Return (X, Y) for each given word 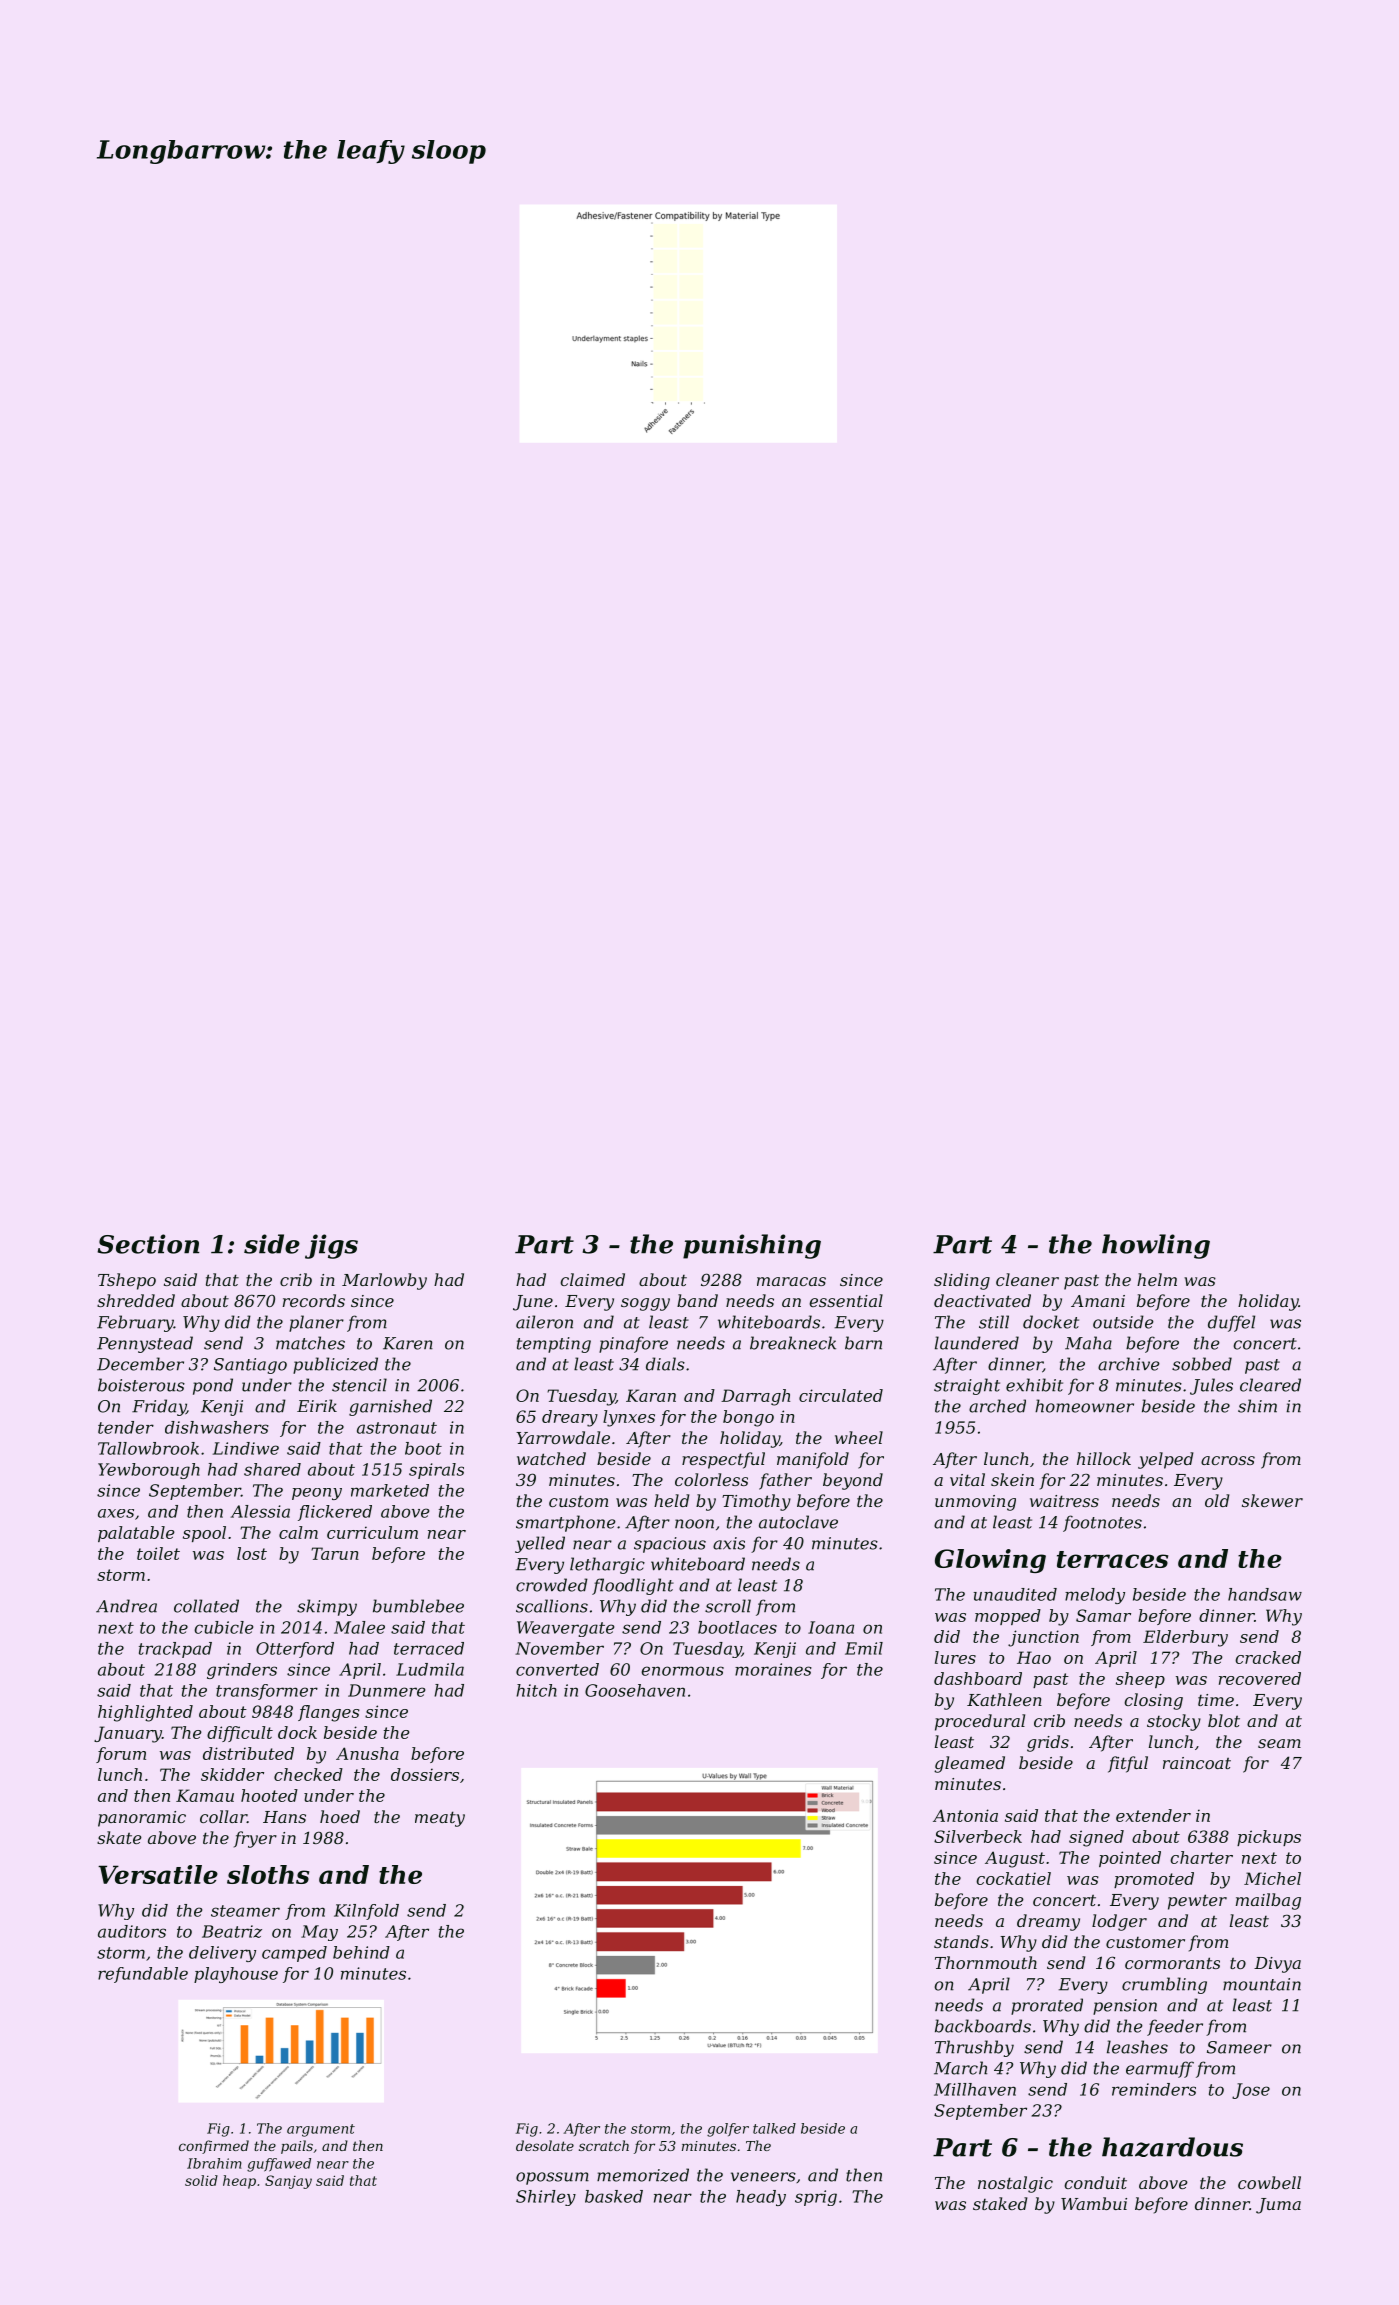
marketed (390, 1490)
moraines (773, 1669)
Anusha (367, 1753)
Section (148, 1244)
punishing (752, 1246)
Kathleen (1004, 1699)
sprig (816, 2198)
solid (201, 2180)
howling (1156, 1246)
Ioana (831, 1627)
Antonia (965, 1815)
